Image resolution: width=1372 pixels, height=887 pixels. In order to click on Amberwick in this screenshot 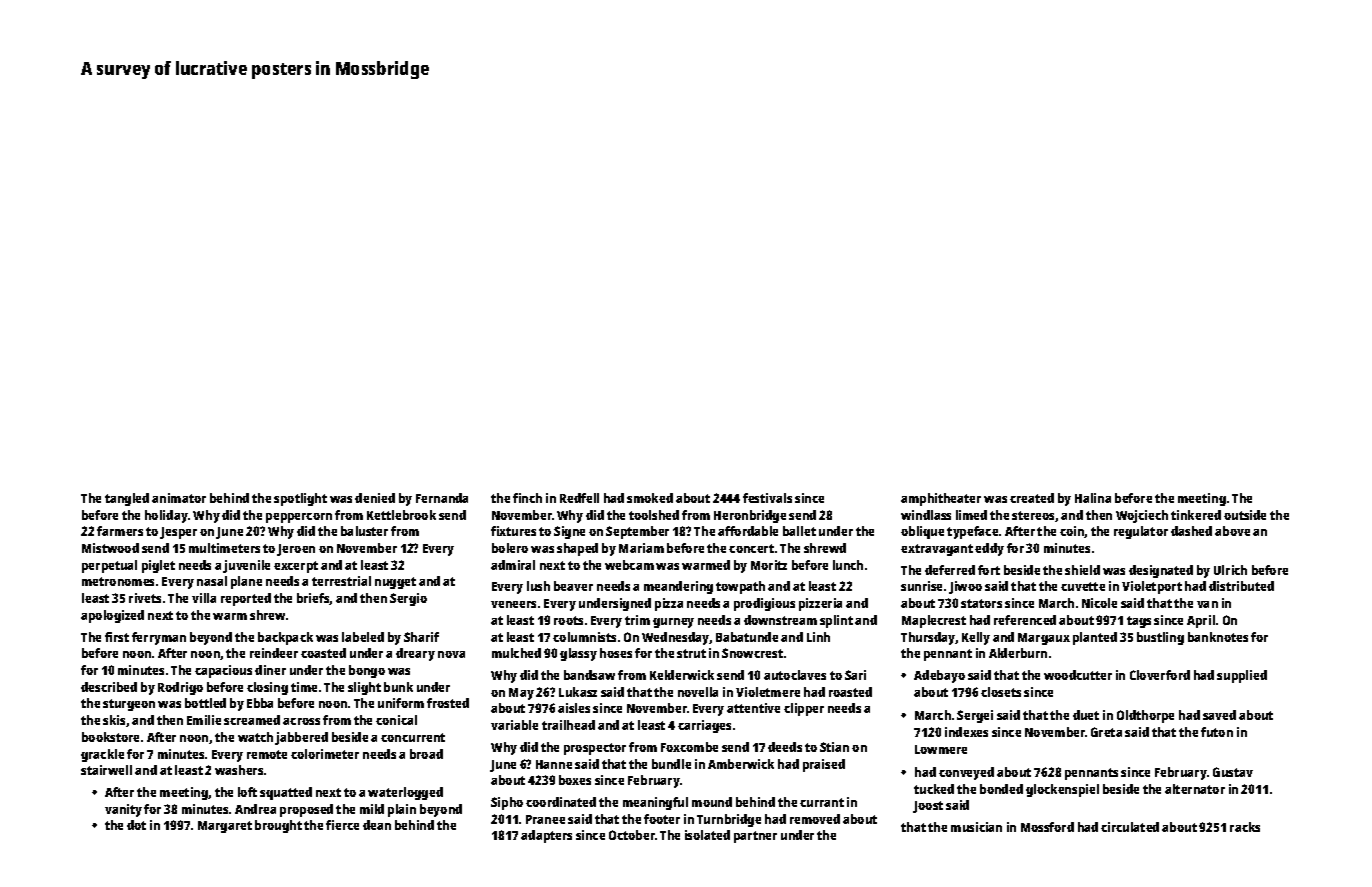, I will do `click(741, 764)`.
